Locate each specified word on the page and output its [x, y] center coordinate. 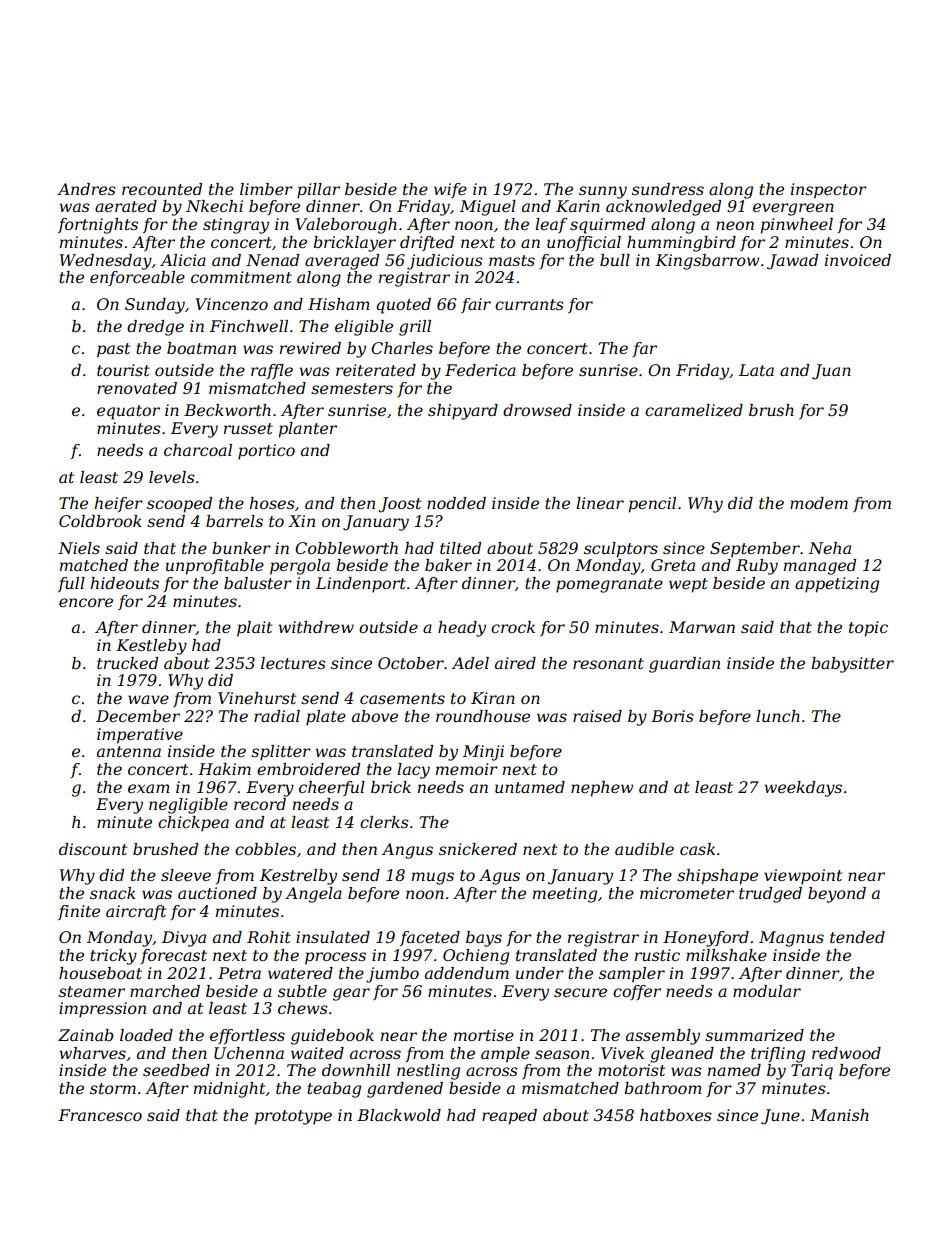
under [540, 973]
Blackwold [399, 1115]
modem [819, 503]
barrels [234, 521]
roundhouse [483, 716]
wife [450, 191]
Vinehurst [257, 698]
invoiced [858, 260]
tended [857, 937]
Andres [86, 189]
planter [308, 430]
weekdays [803, 789]
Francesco [100, 1115]
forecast [173, 956]
